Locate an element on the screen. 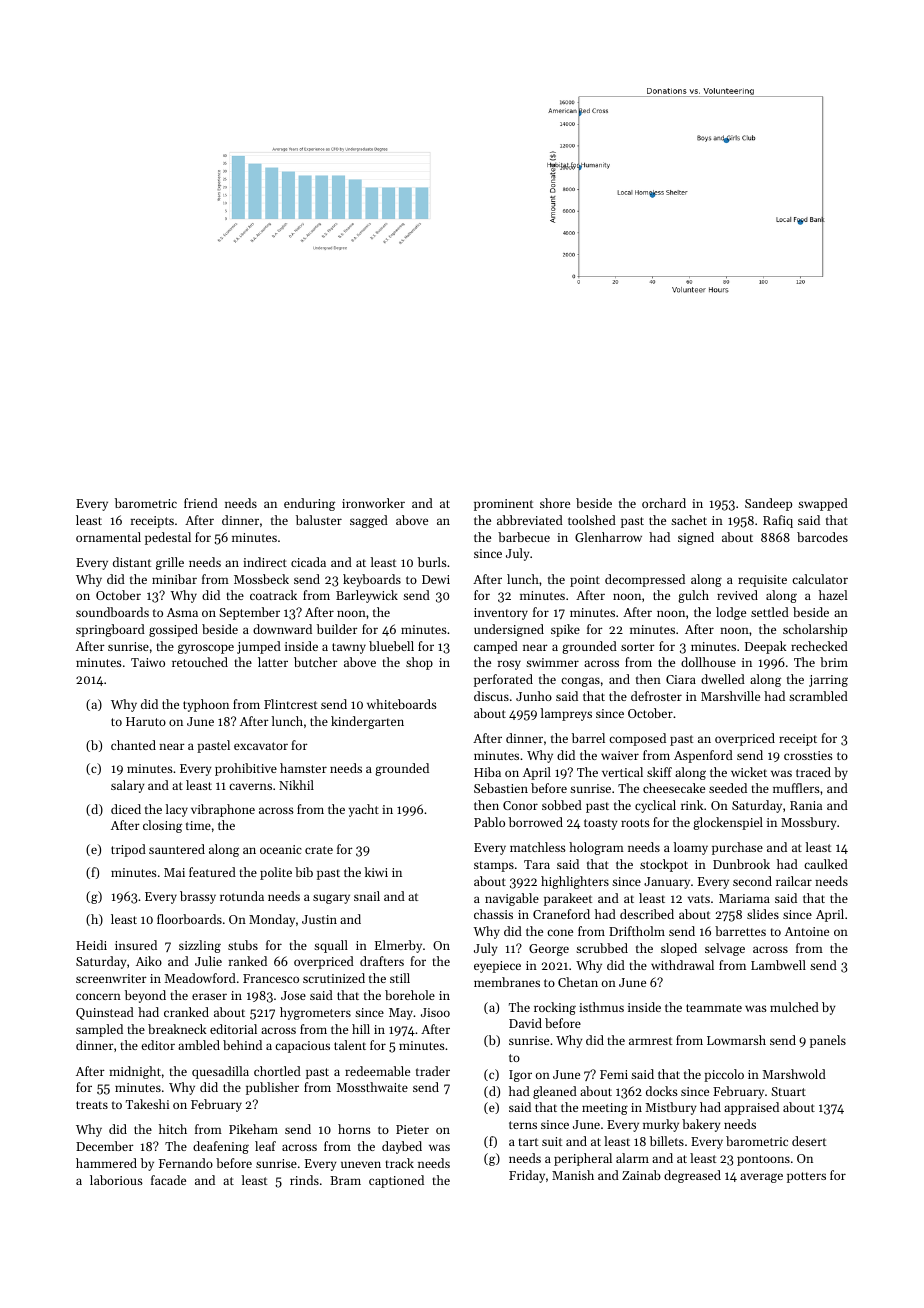 This screenshot has height=1308, width=924. diced is located at coordinates (126, 809).
